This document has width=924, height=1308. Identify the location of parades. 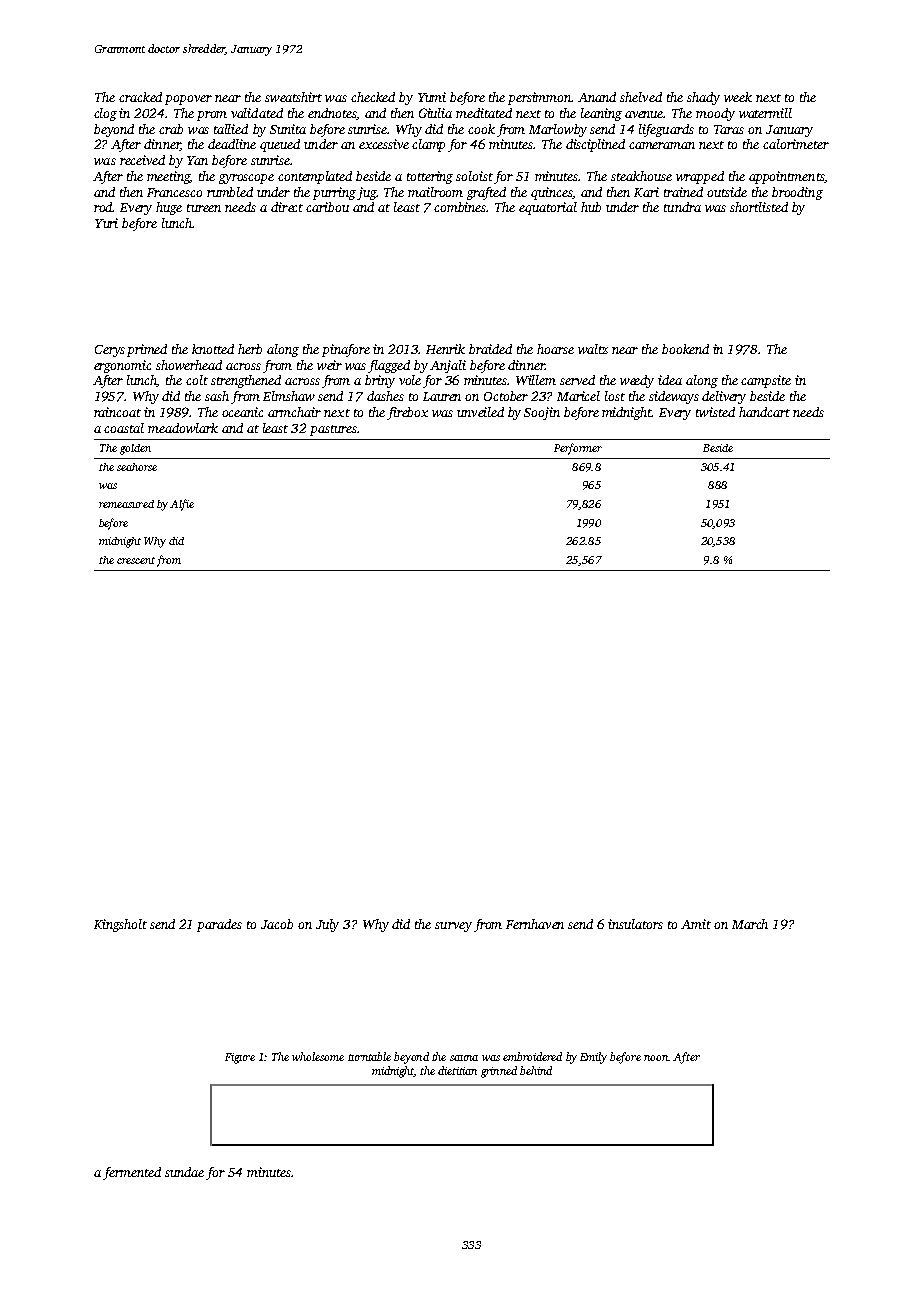
(219, 925).
